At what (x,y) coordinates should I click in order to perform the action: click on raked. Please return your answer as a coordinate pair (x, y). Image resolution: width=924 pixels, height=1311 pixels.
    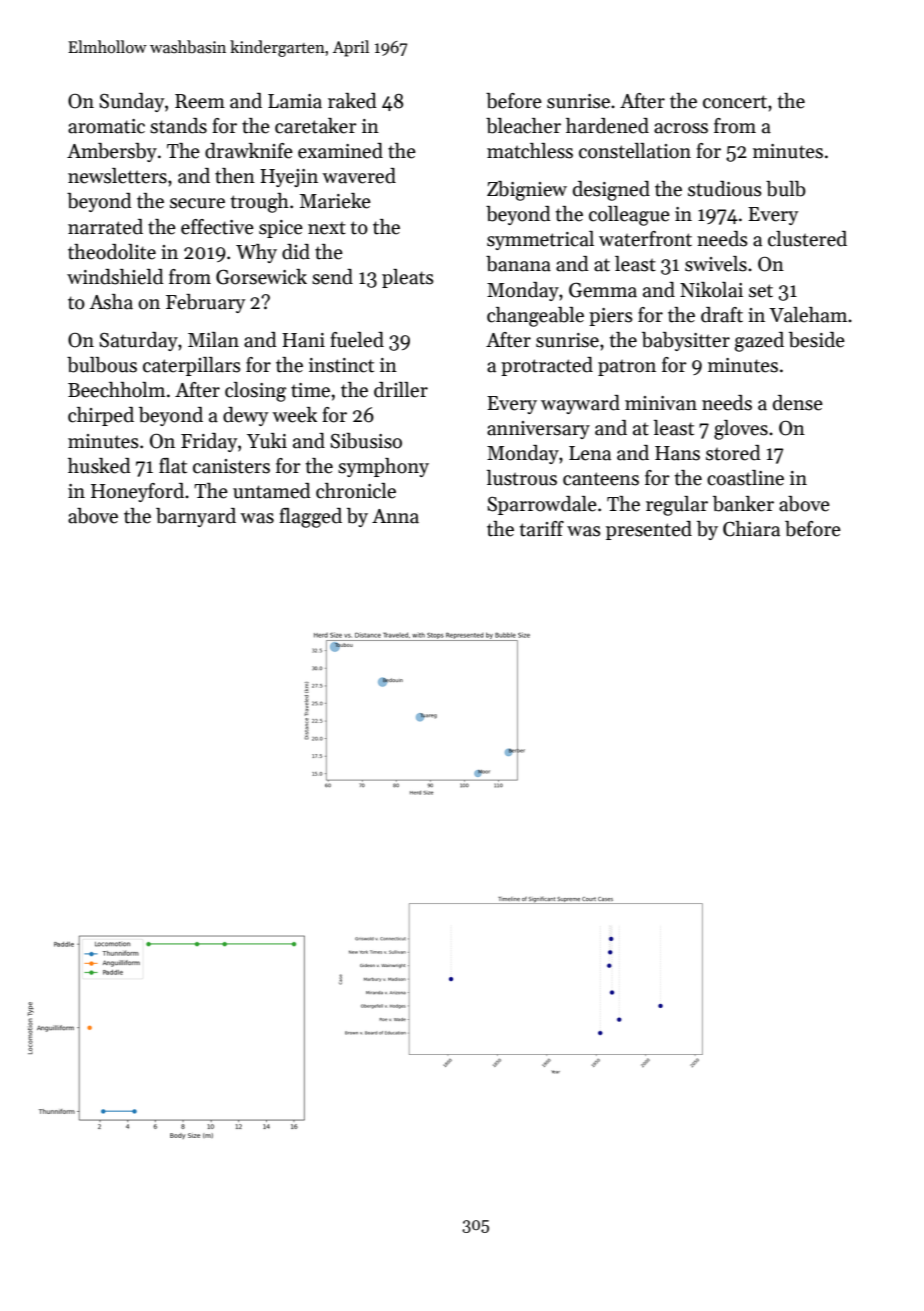
    Looking at the image, I should click on (352, 101).
